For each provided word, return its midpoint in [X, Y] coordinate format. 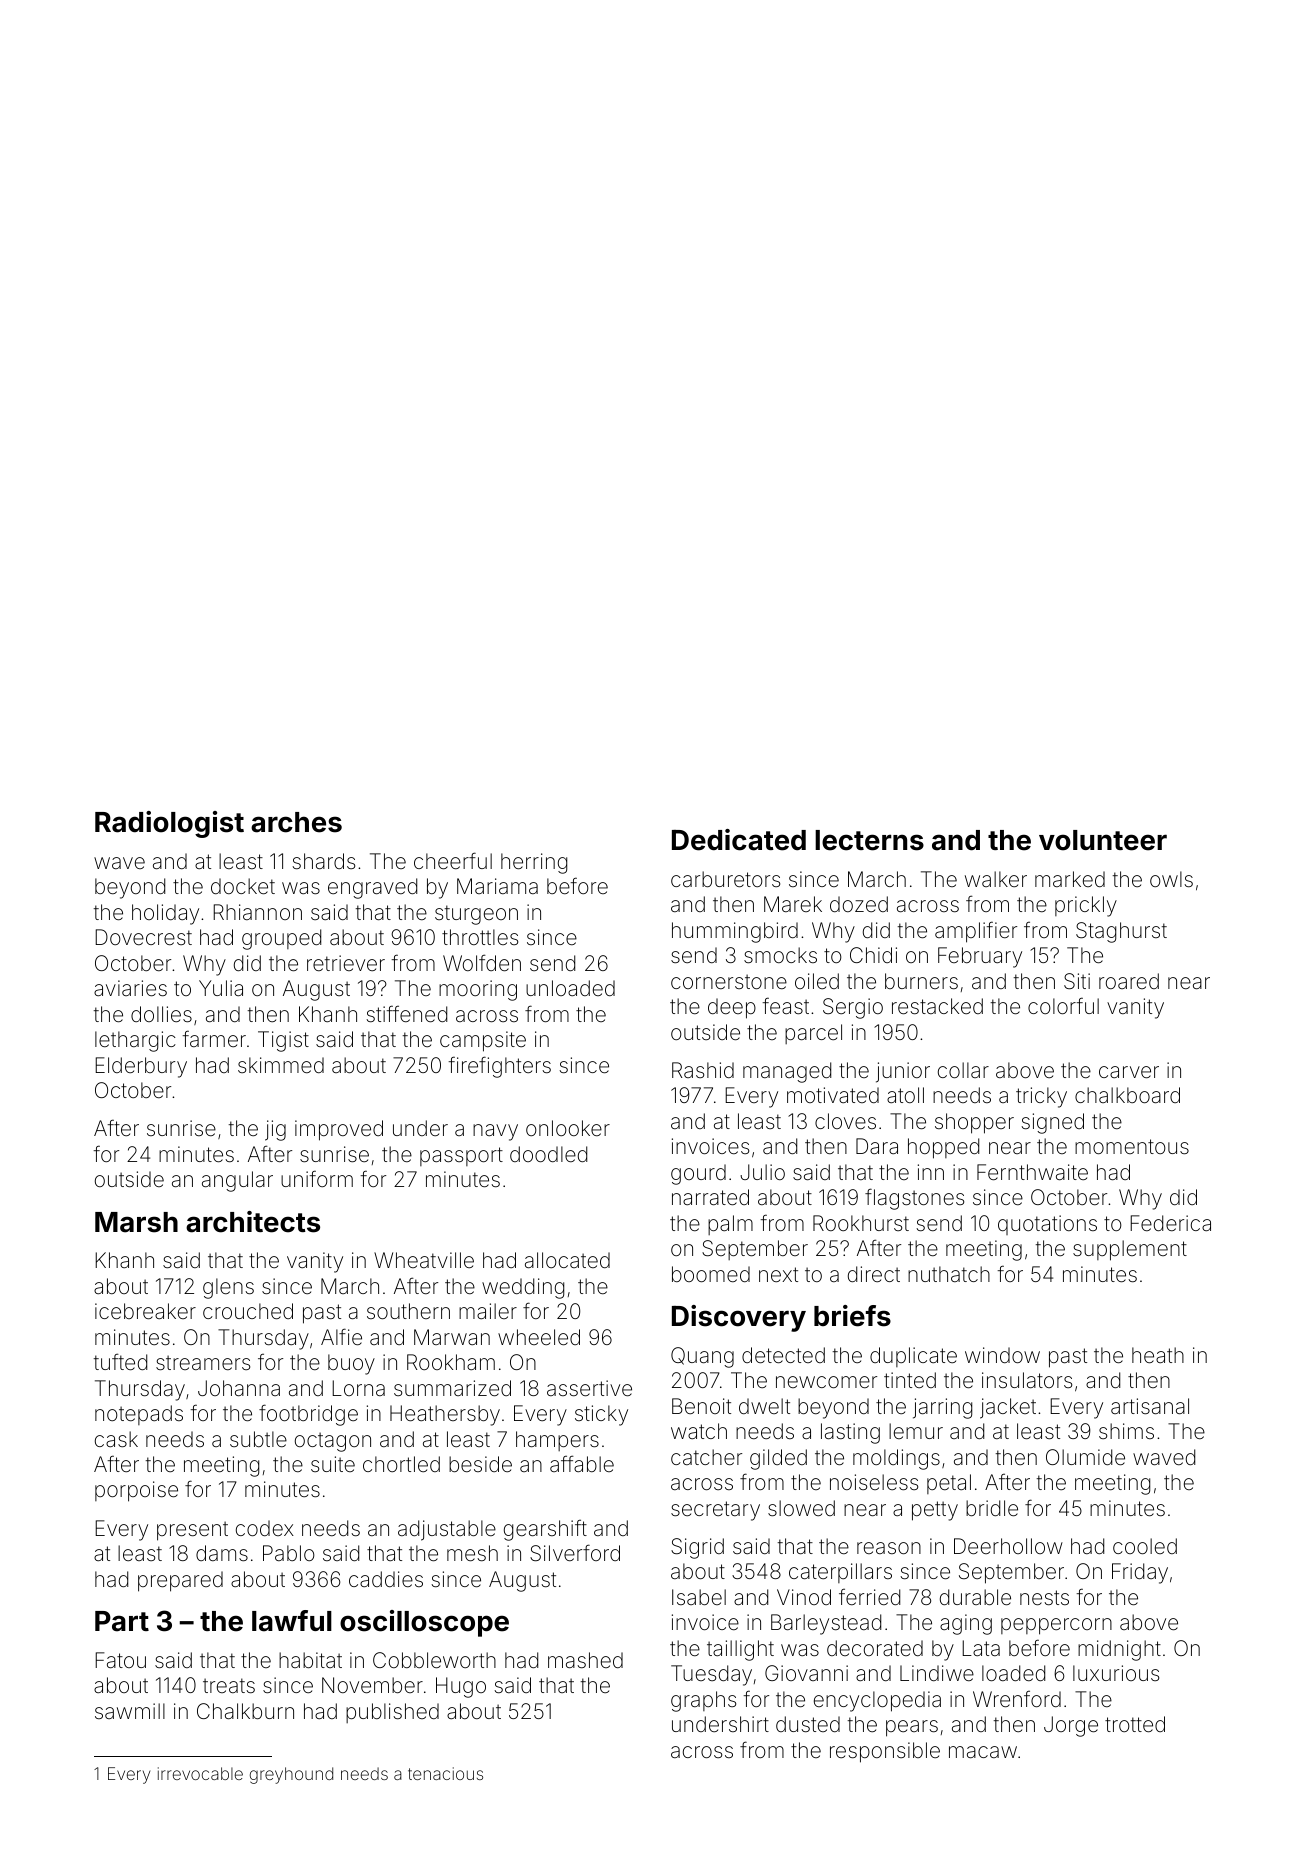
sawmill [130, 1711]
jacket [1008, 1408]
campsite [483, 1041]
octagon [333, 1442]
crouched [248, 1311]
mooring [478, 990]
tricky [1041, 1097]
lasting [850, 1433]
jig [275, 1130]
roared [1129, 981]
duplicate [913, 1357]
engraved [372, 888]
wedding [523, 1288]
